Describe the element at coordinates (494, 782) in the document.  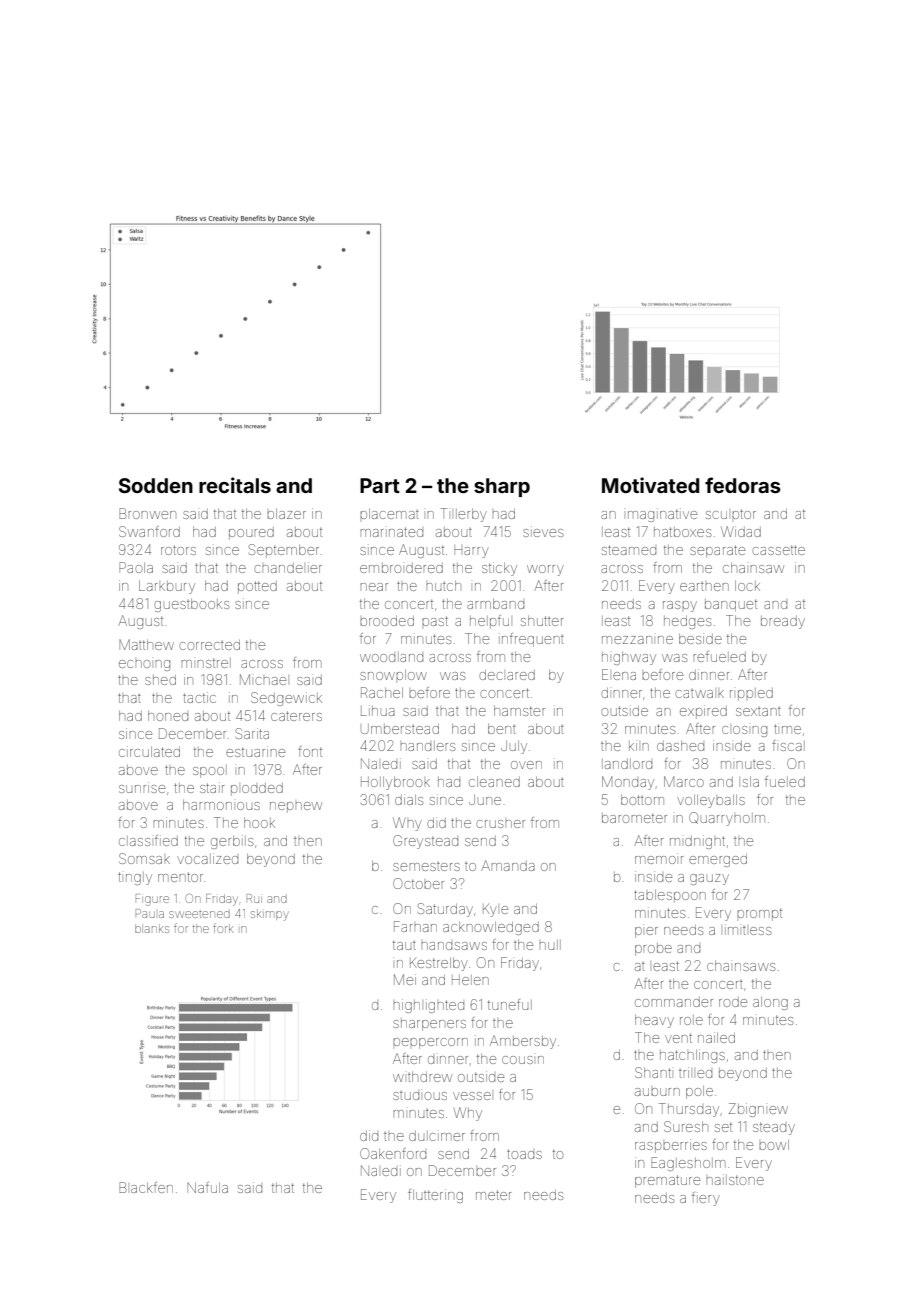
I see `cleaned` at that location.
